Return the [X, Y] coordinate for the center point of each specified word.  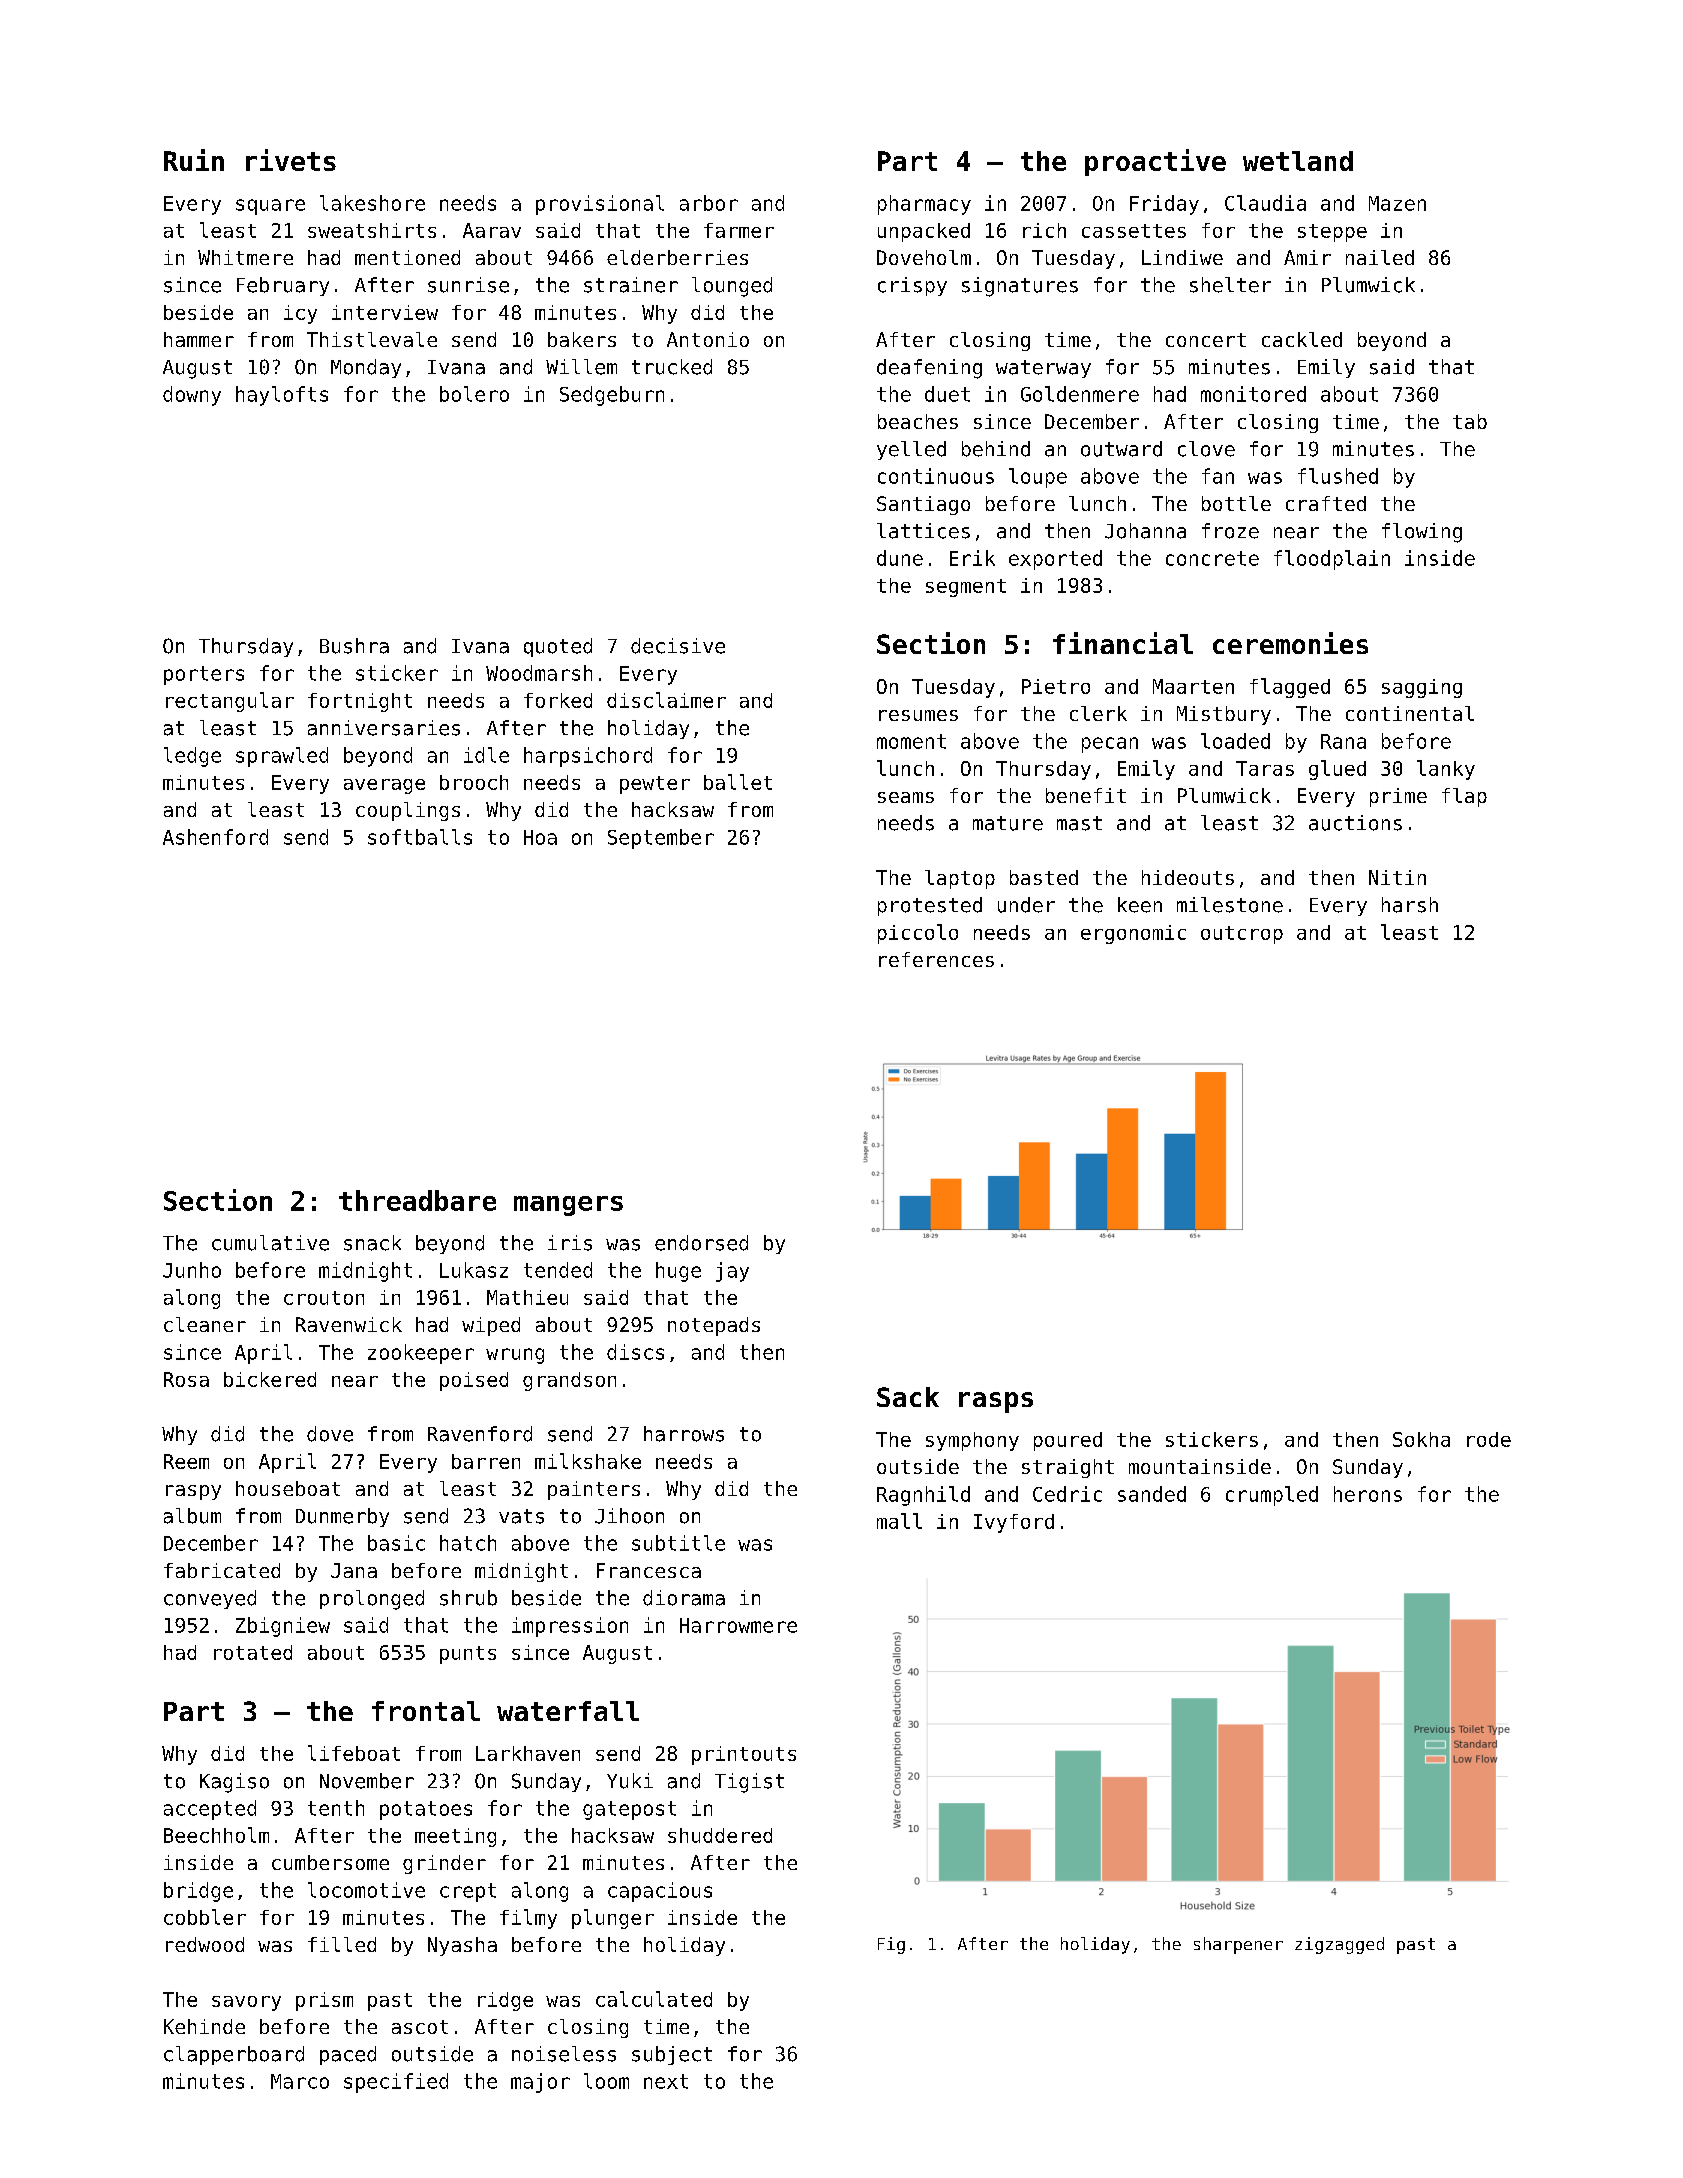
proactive [1155, 162]
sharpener [1238, 1945]
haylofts [282, 396]
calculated [654, 1999]
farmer [739, 230]
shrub [468, 1598]
